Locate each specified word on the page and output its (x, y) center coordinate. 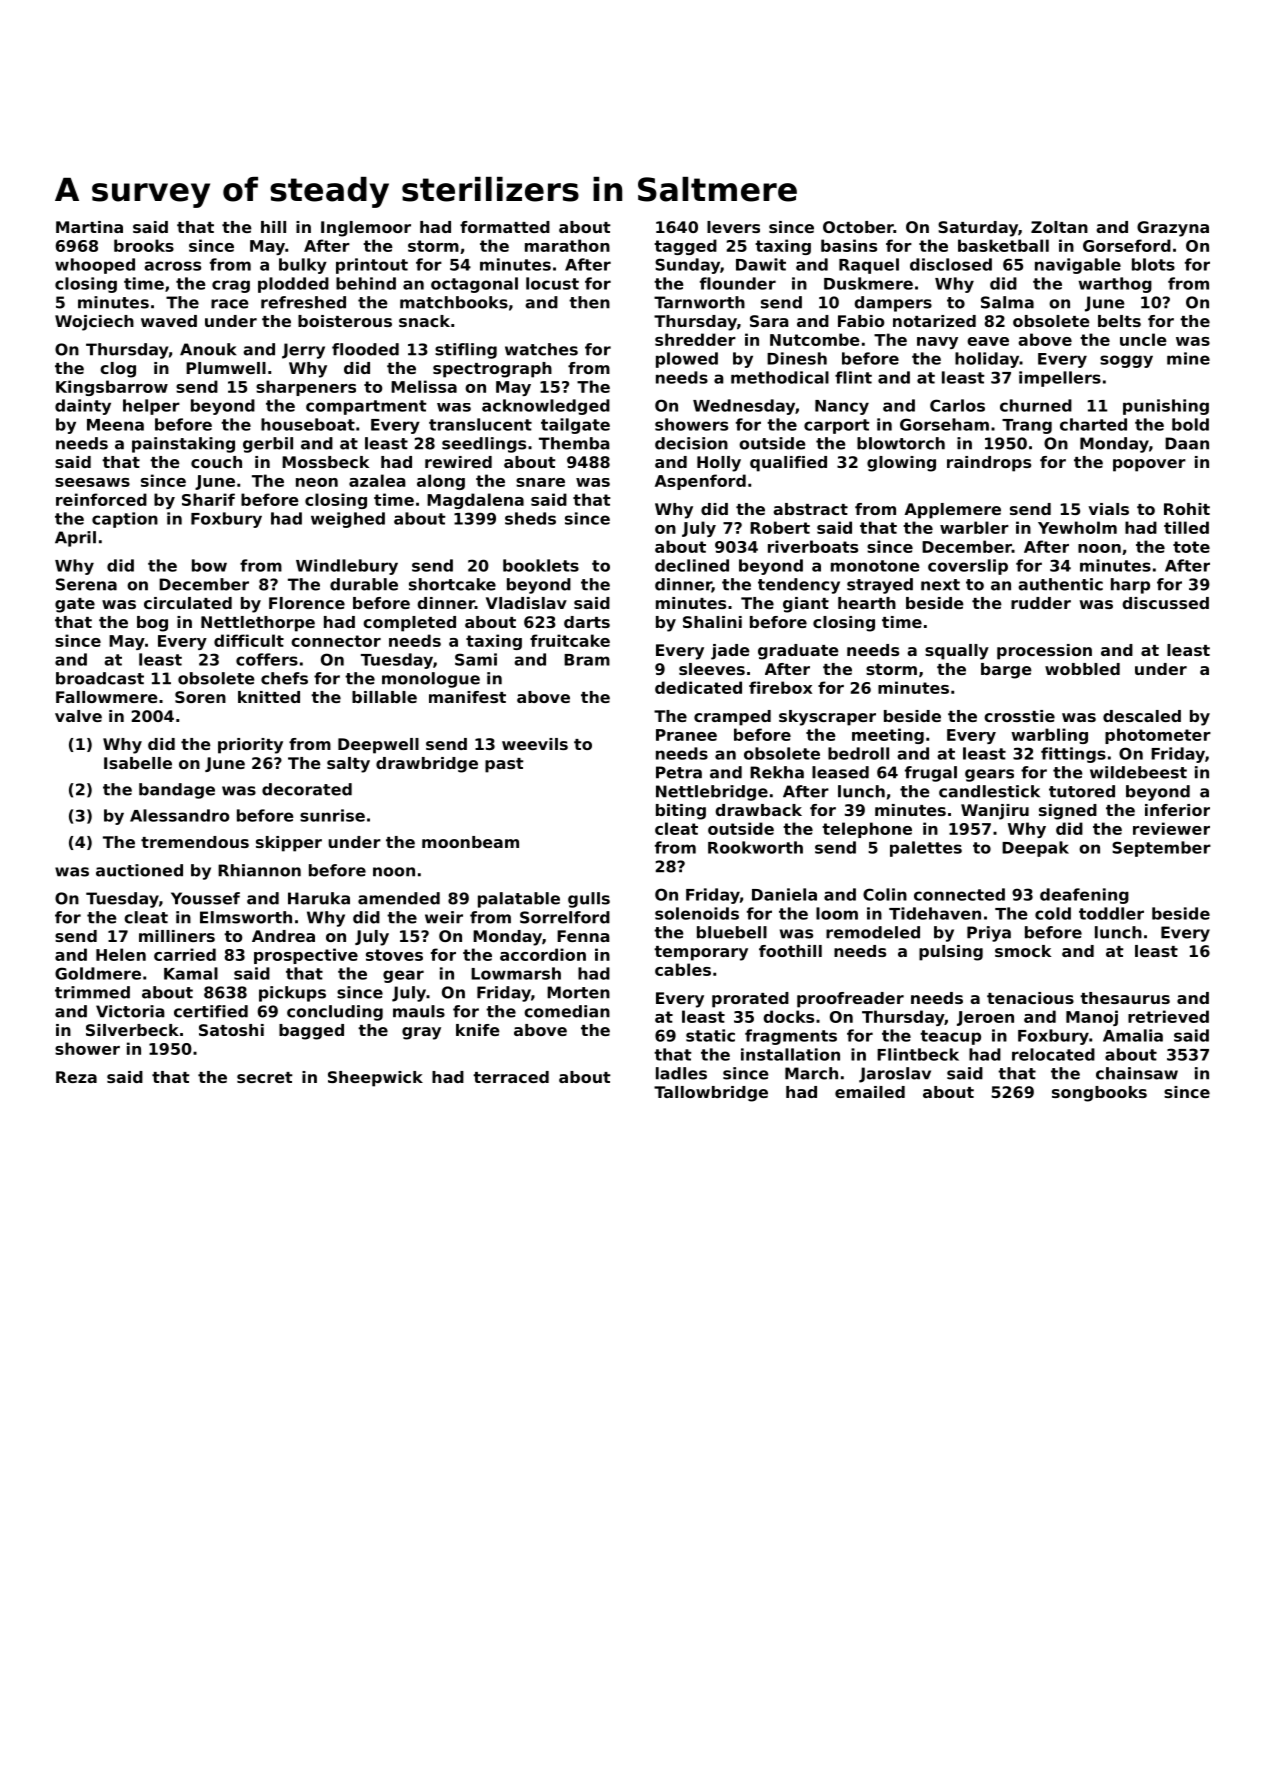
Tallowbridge (711, 1094)
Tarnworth (699, 302)
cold (1053, 913)
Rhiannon (259, 870)
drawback (758, 810)
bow (209, 565)
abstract (810, 509)
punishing (1166, 407)
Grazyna (1173, 229)
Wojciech (94, 323)
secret (265, 1077)
